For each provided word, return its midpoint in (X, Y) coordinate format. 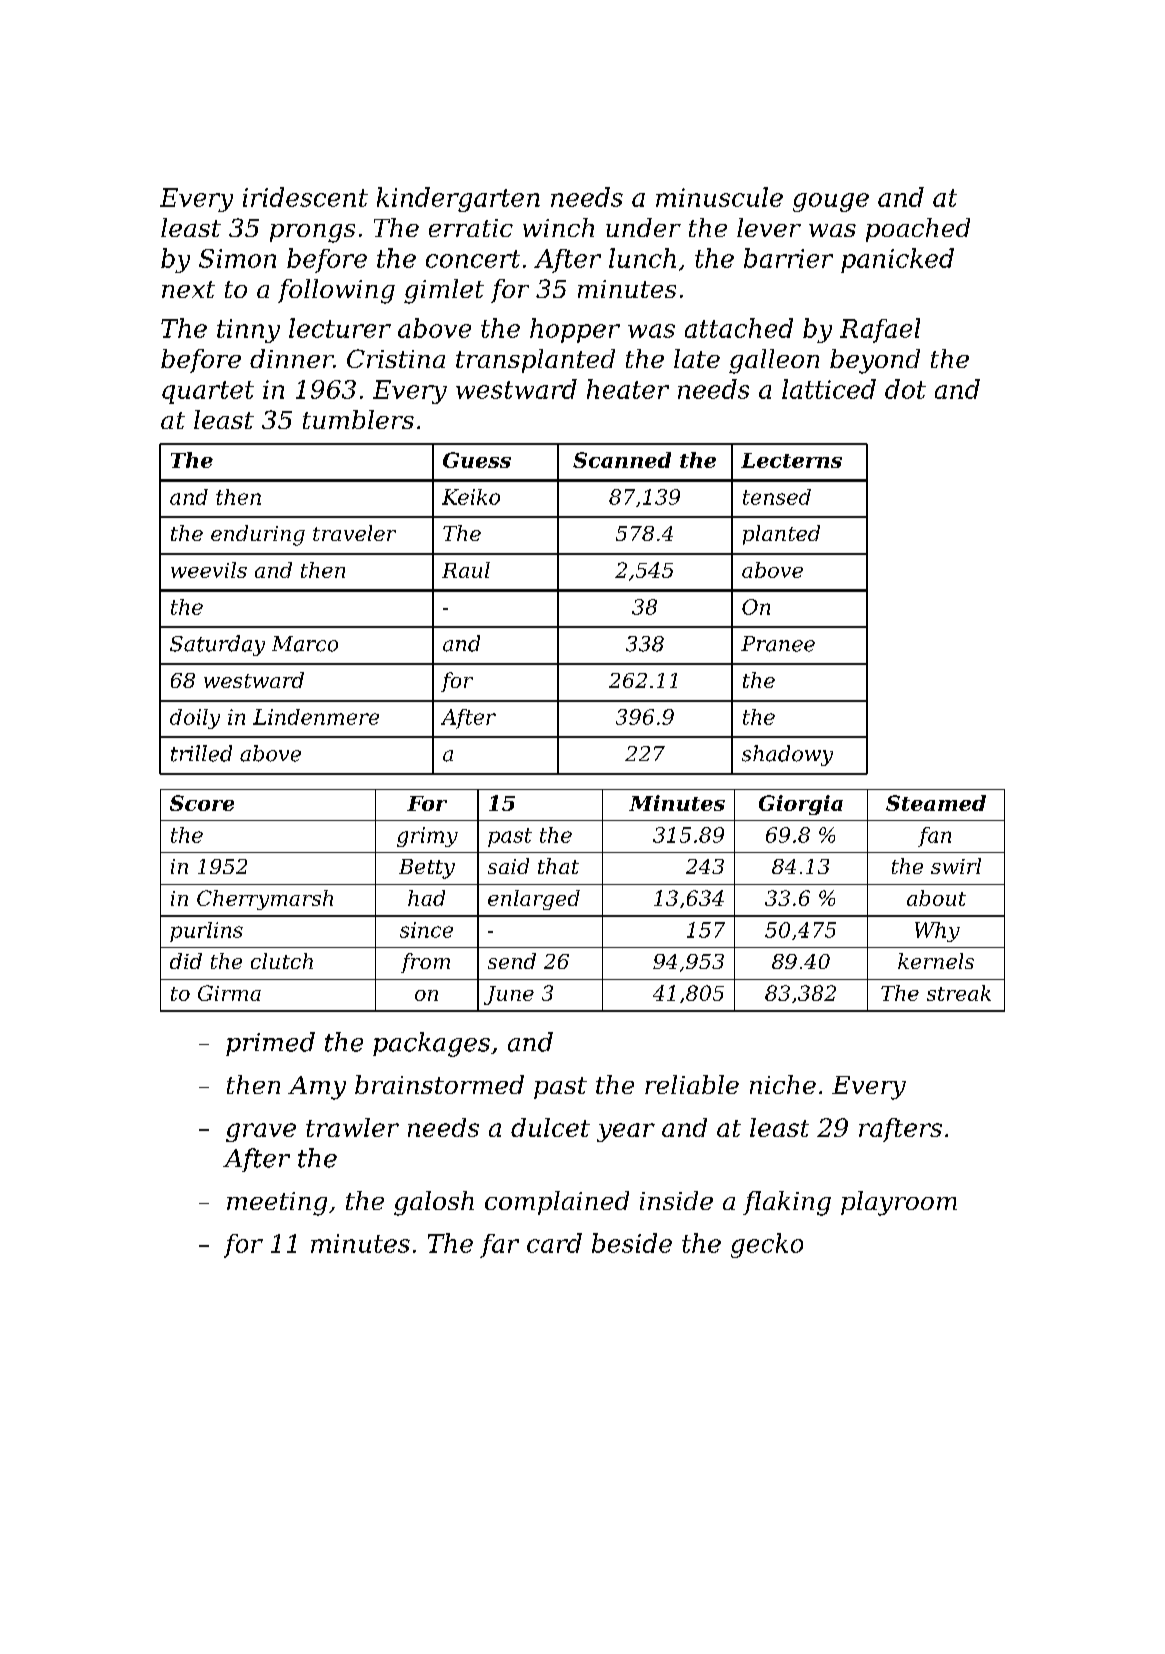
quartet (208, 392)
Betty (427, 869)
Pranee (778, 644)
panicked (897, 260)
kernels (936, 961)
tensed (777, 497)
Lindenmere (316, 717)
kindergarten (458, 199)
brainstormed (439, 1084)
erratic (471, 228)
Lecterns (791, 460)
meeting (277, 1204)
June (509, 995)
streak (959, 993)
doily (195, 719)
